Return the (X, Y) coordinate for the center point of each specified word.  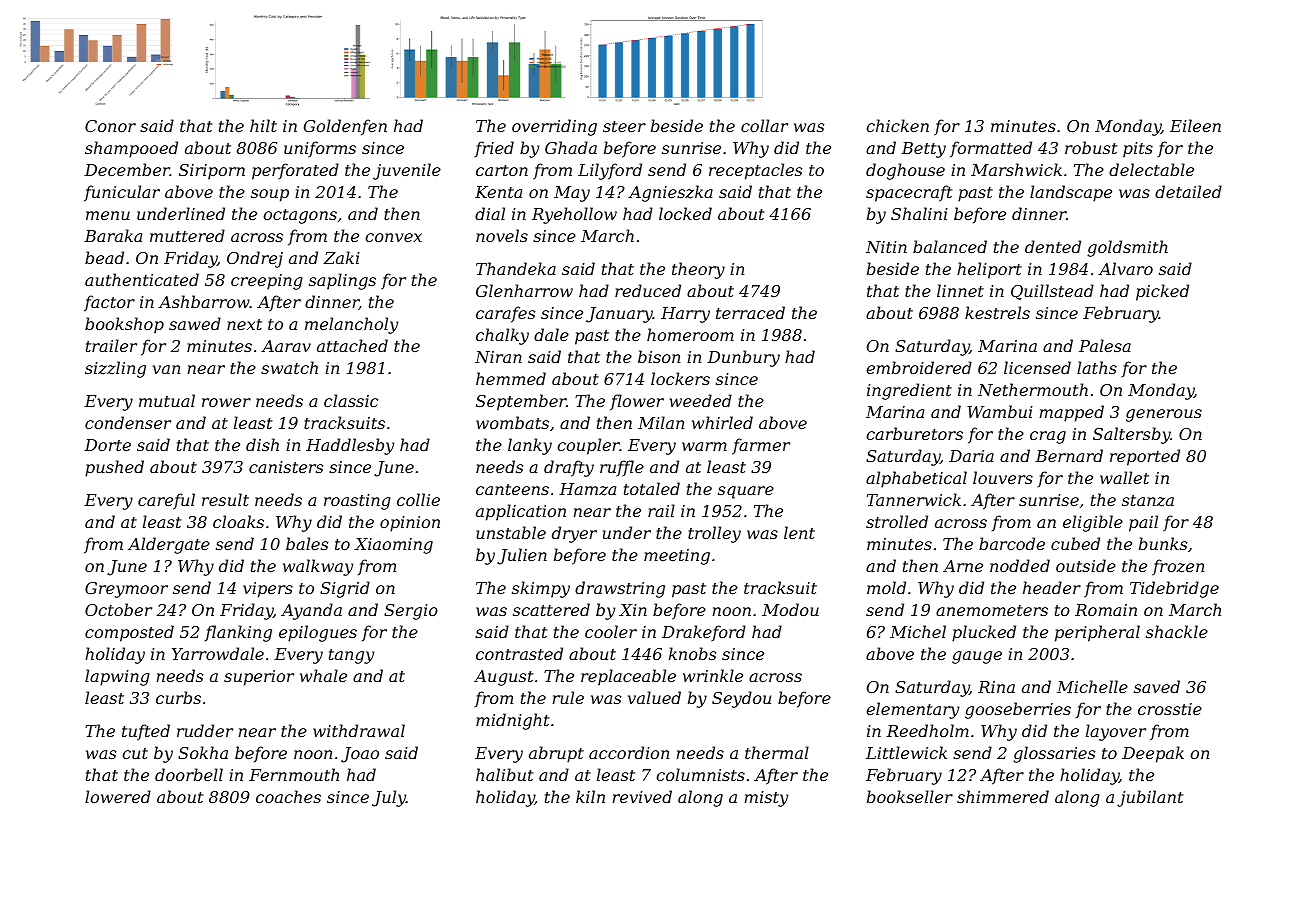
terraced (750, 312)
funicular (122, 193)
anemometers (992, 610)
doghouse (905, 171)
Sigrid (345, 589)
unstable (511, 532)
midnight (513, 721)
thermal (777, 752)
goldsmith (1127, 248)
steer (624, 126)
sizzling (115, 369)
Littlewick (906, 752)
